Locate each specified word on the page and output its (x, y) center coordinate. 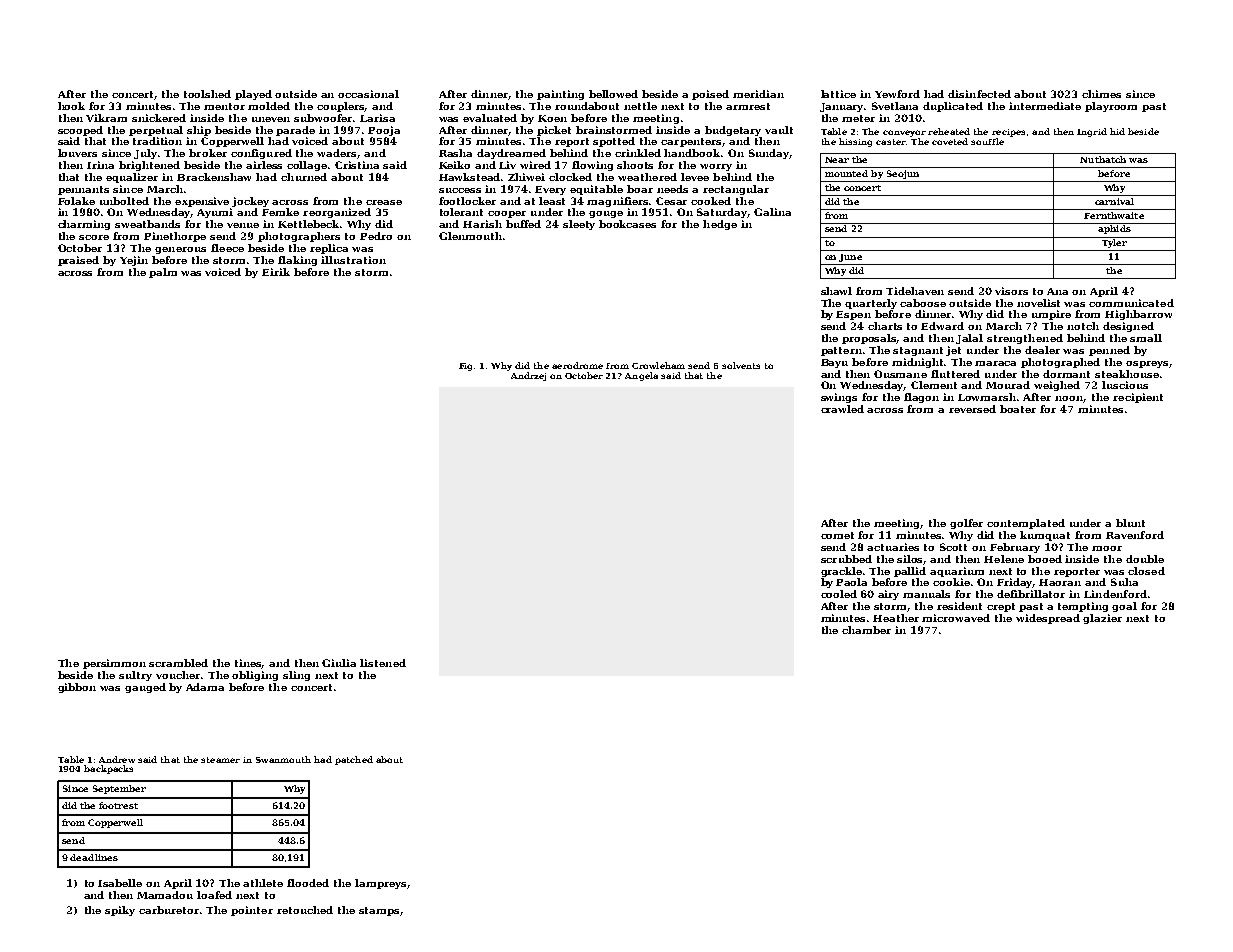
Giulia (339, 663)
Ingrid (1092, 132)
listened (383, 663)
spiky (120, 911)
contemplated (1026, 524)
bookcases (627, 224)
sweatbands (147, 224)
